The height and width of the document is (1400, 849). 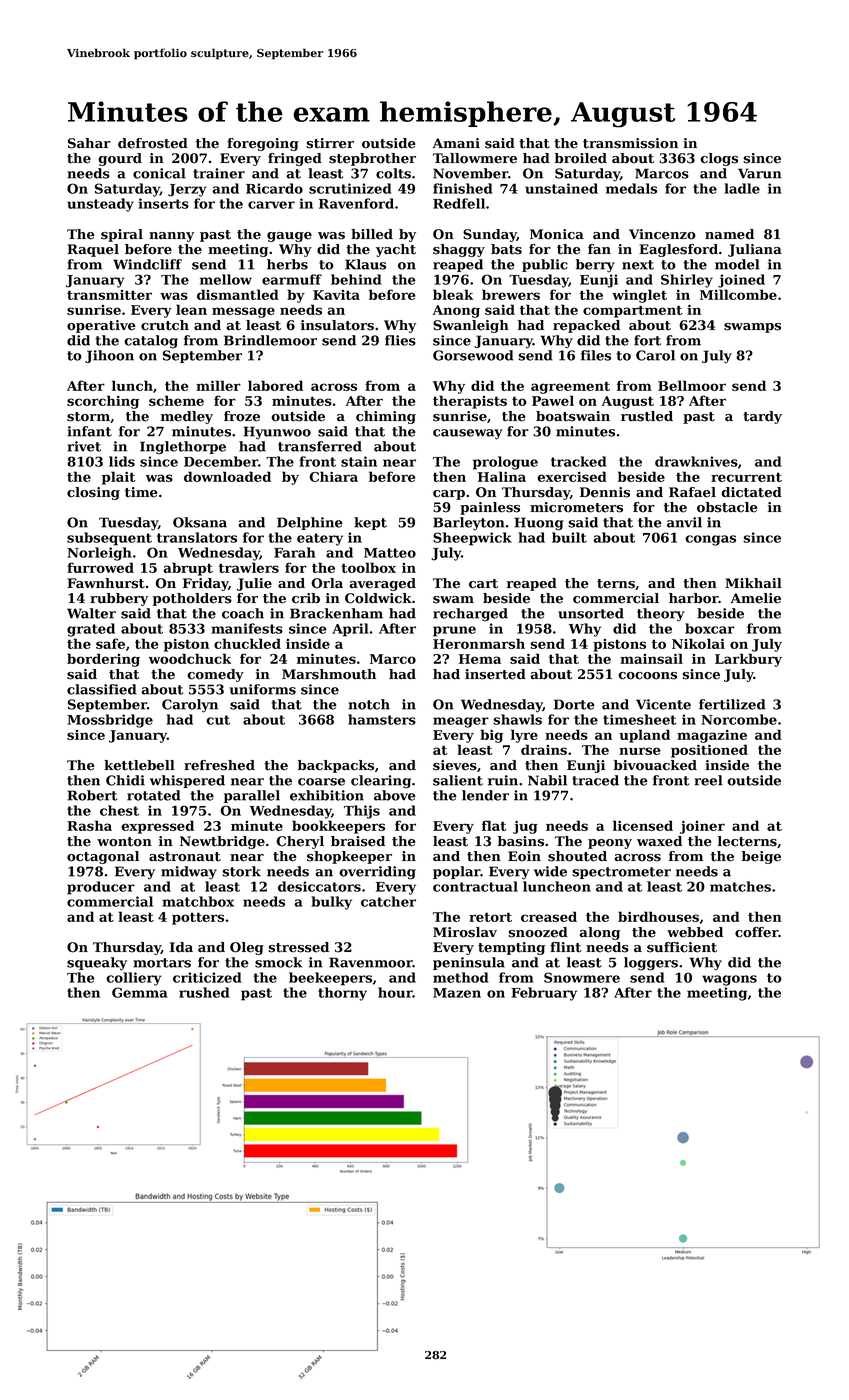 I want to click on Redfell, so click(x=459, y=203).
